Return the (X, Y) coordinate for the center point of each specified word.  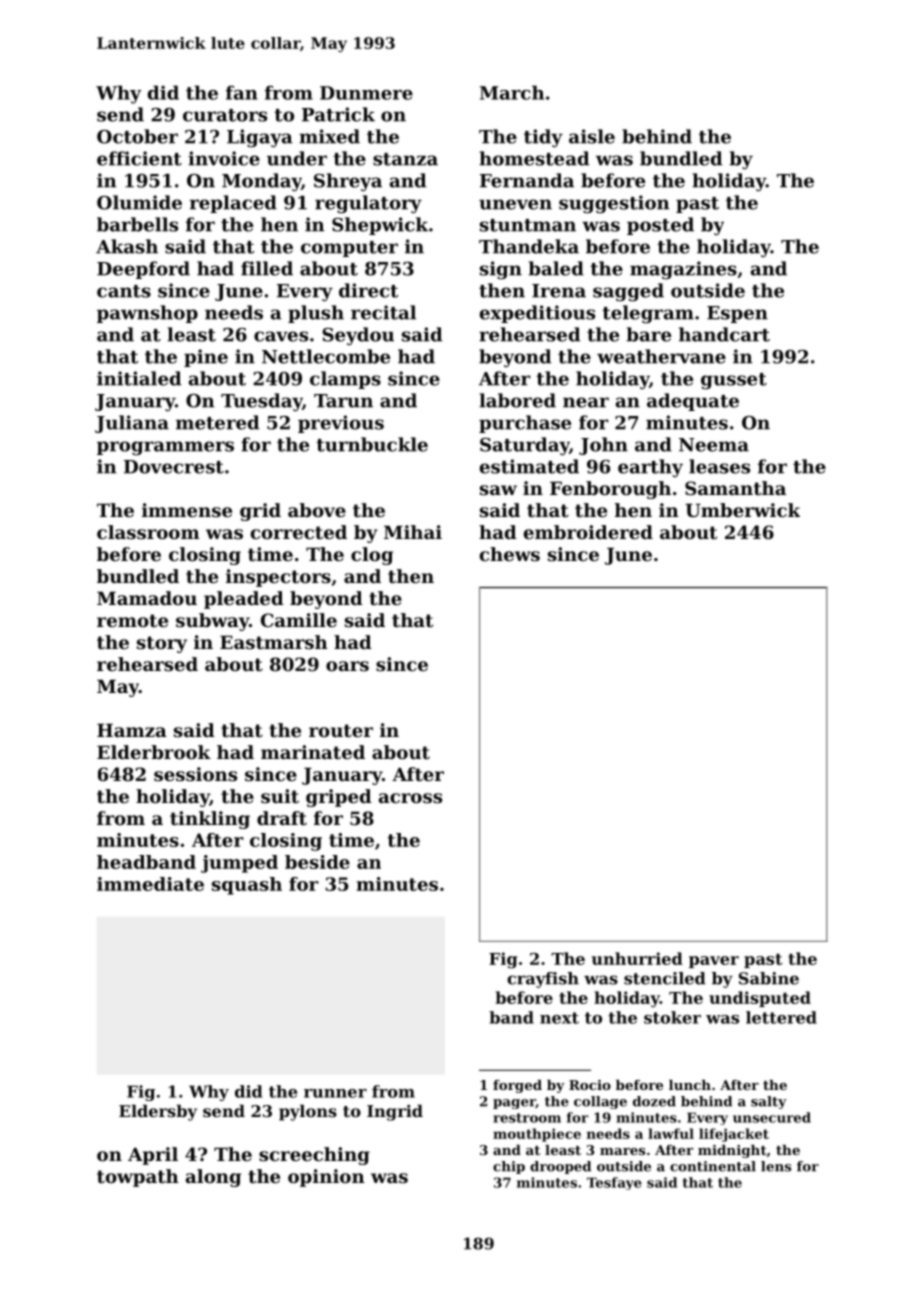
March (512, 92)
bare (648, 334)
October (137, 136)
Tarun (343, 401)
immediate (150, 884)
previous (341, 424)
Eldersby (158, 1112)
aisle (592, 136)
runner (335, 1093)
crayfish (543, 980)
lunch (690, 1085)
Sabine (769, 978)
